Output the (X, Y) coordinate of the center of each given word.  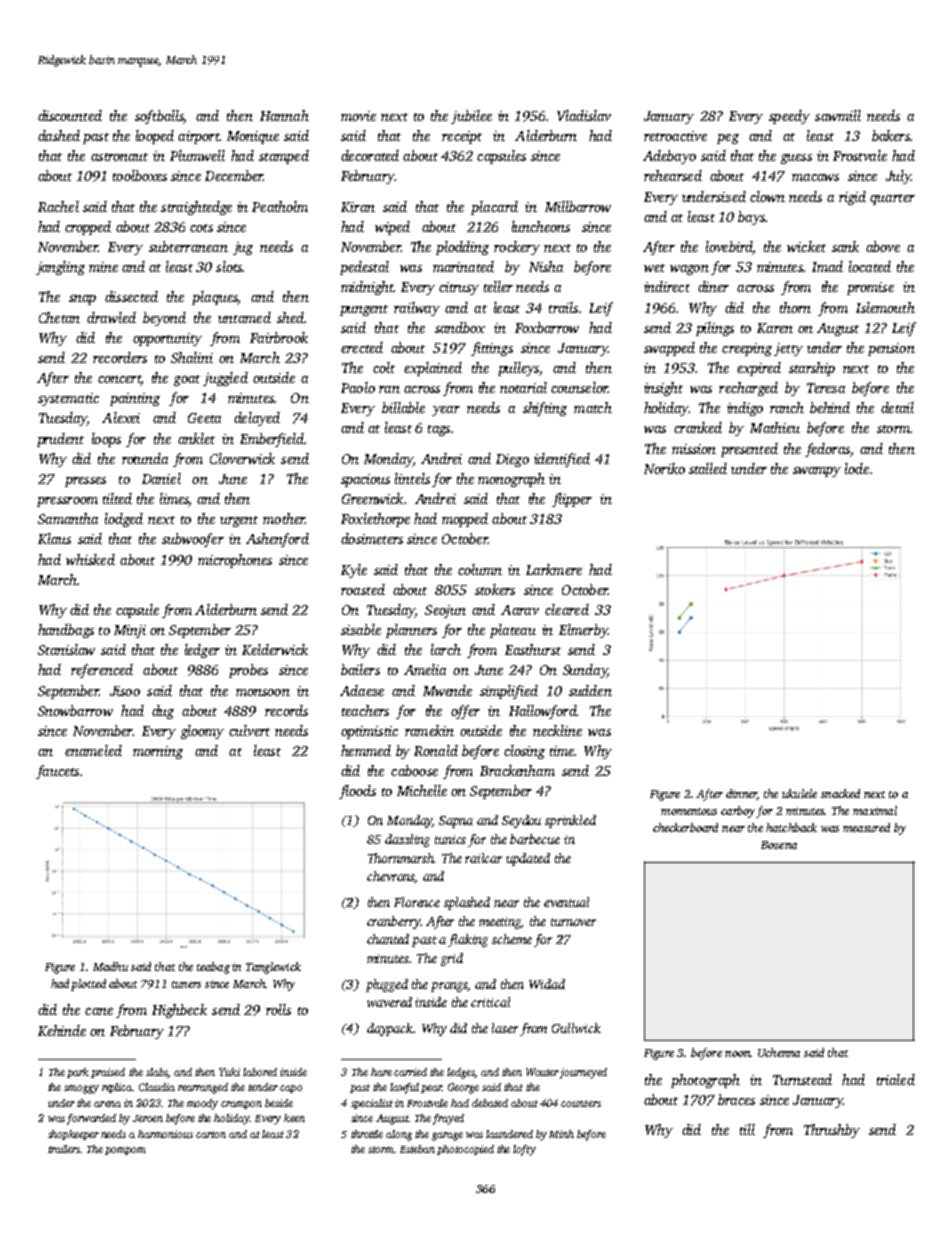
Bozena (779, 845)
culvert (249, 730)
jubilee (471, 117)
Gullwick (576, 1028)
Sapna (456, 822)
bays (751, 218)
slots (229, 266)
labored (260, 1072)
